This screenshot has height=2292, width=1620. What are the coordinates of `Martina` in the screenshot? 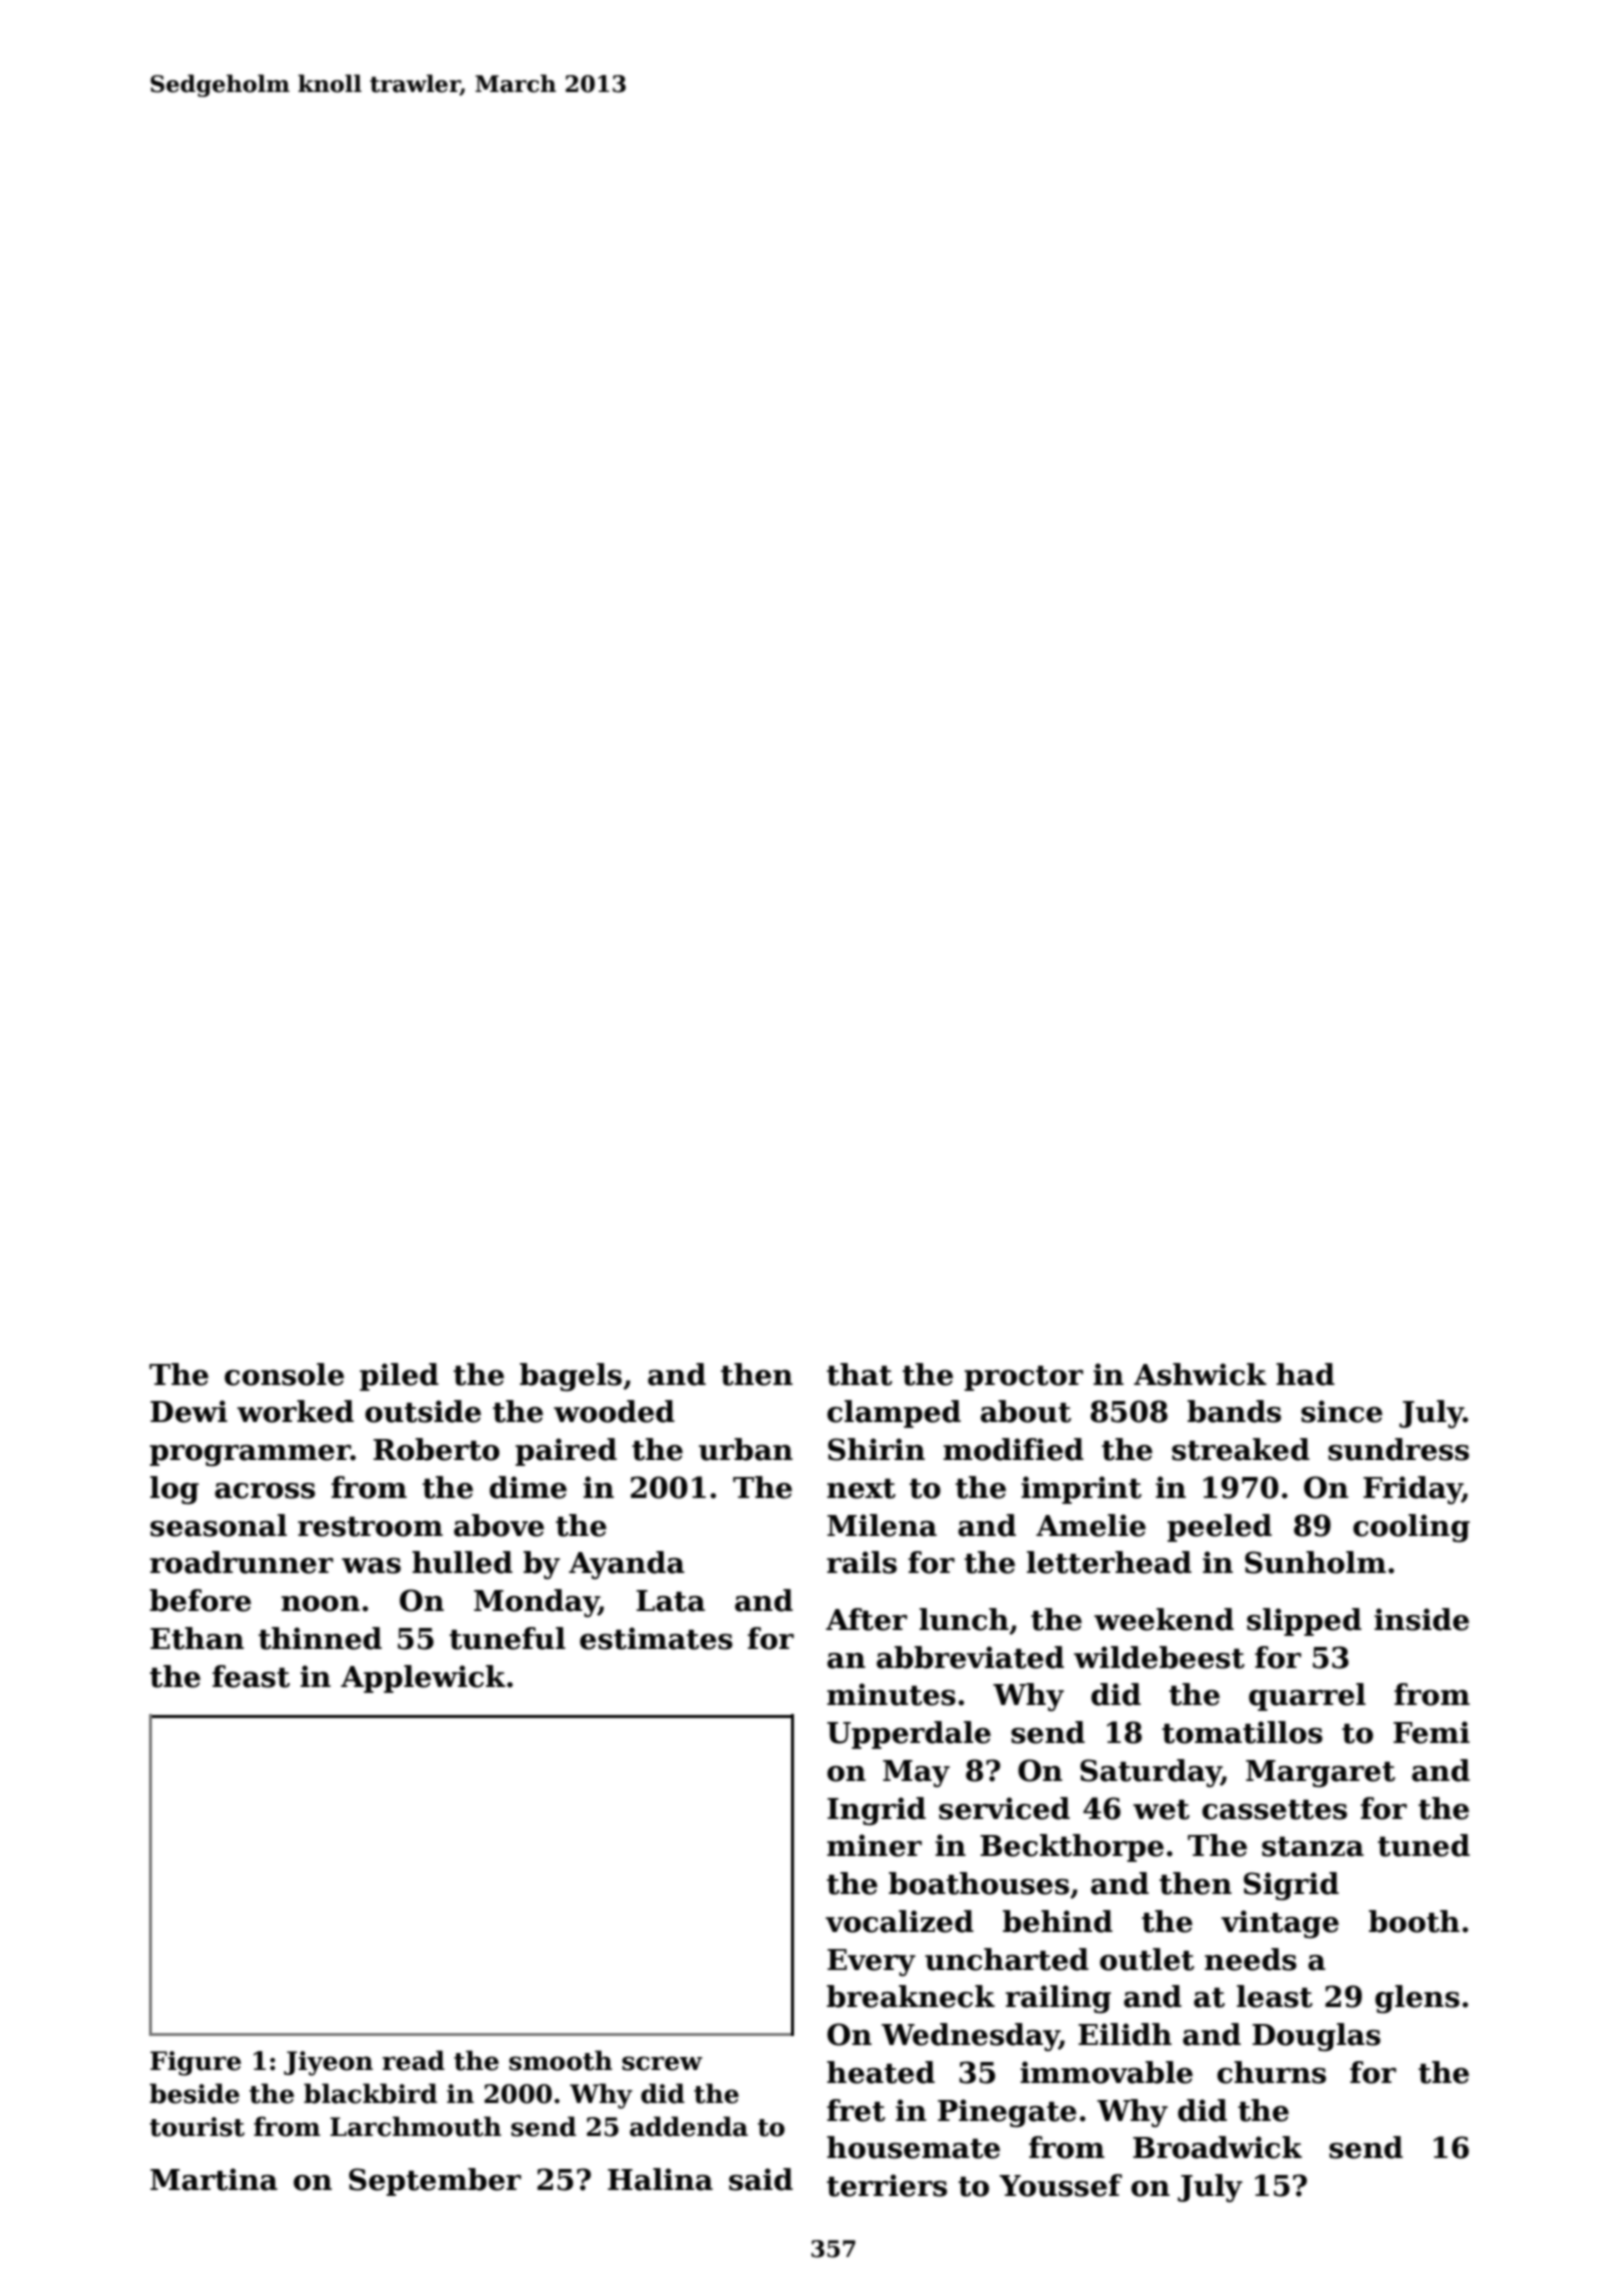 It's located at (214, 2179).
